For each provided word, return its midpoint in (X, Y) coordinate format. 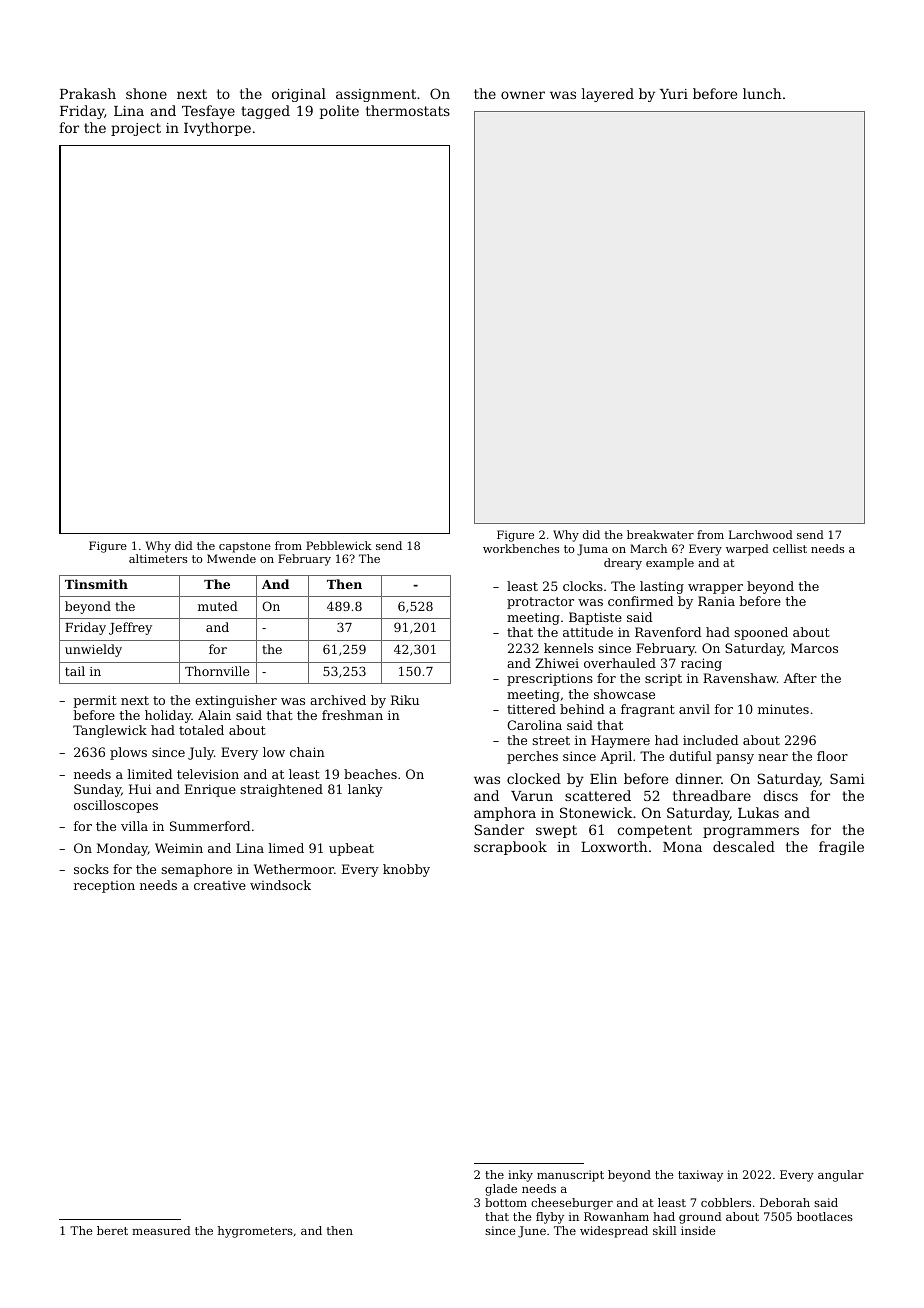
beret (112, 1230)
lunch (762, 93)
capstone (245, 547)
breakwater (660, 534)
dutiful (690, 756)
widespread (614, 1232)
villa (134, 826)
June (532, 1232)
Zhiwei (557, 663)
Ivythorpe (217, 129)
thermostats (408, 110)
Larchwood (761, 534)
